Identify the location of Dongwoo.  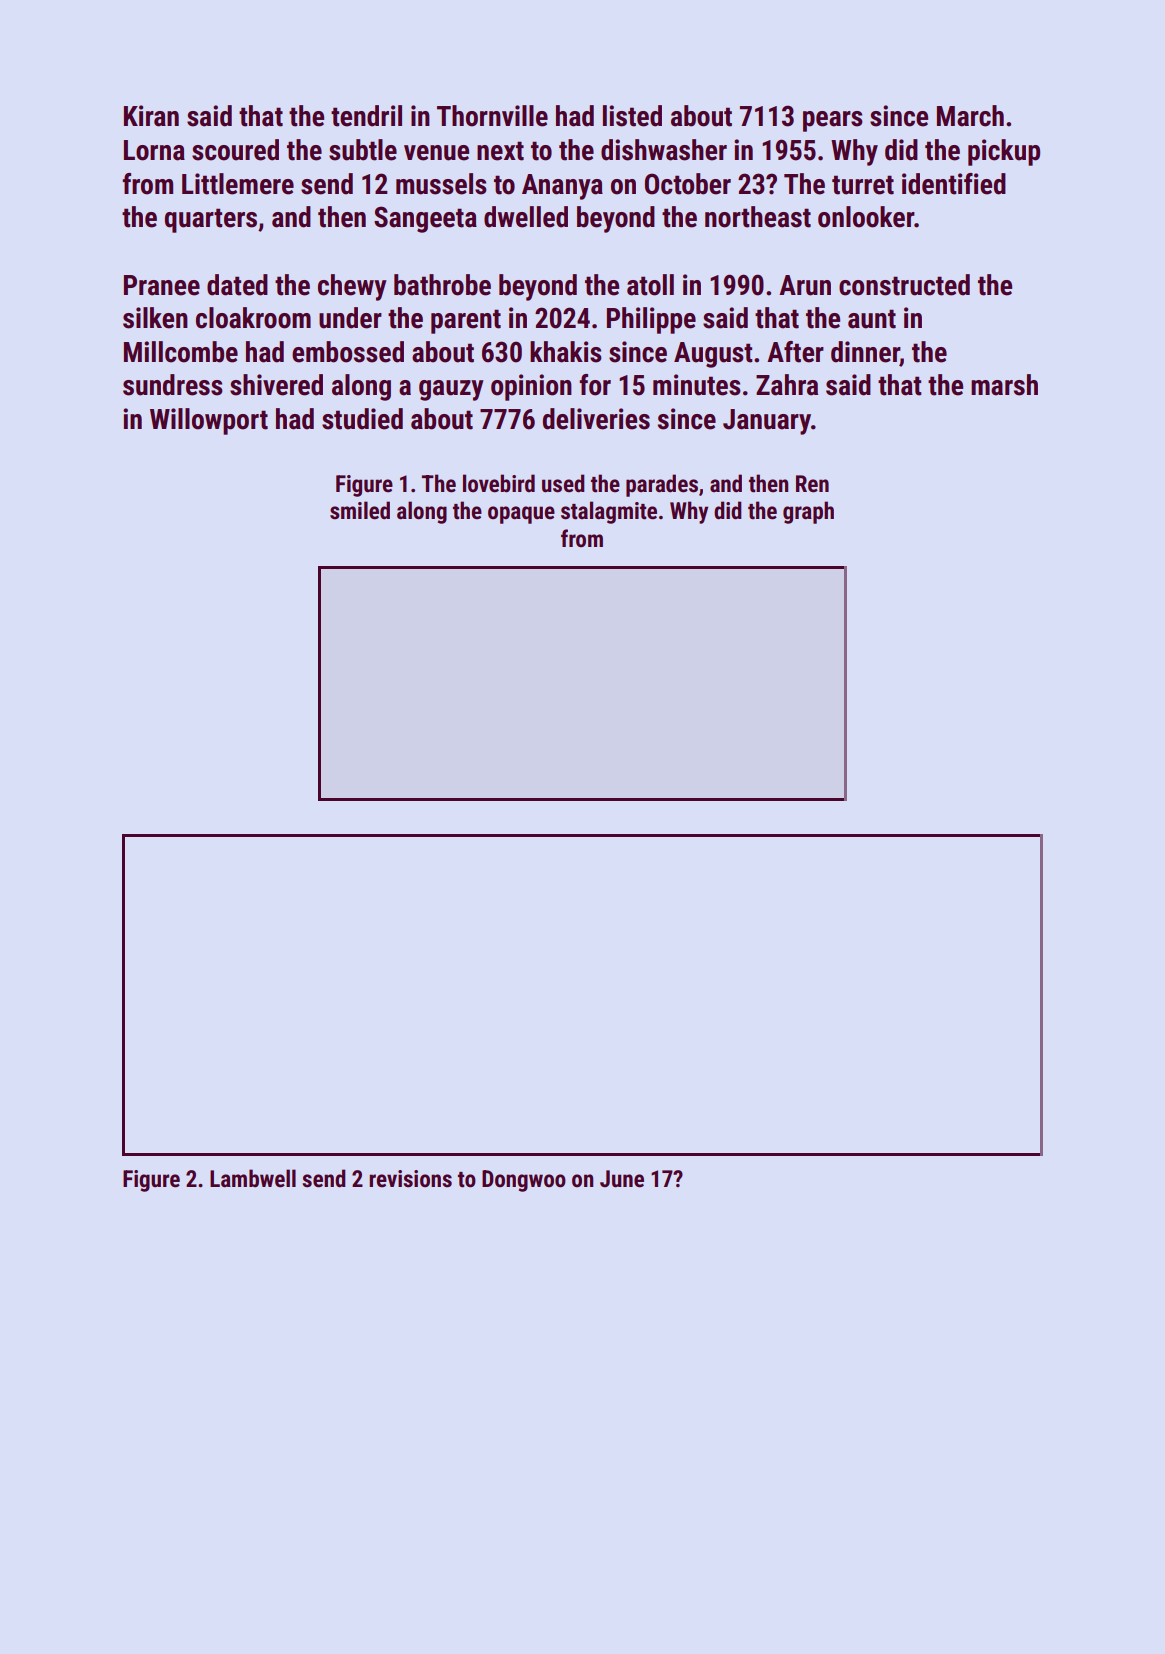
(524, 1181).
